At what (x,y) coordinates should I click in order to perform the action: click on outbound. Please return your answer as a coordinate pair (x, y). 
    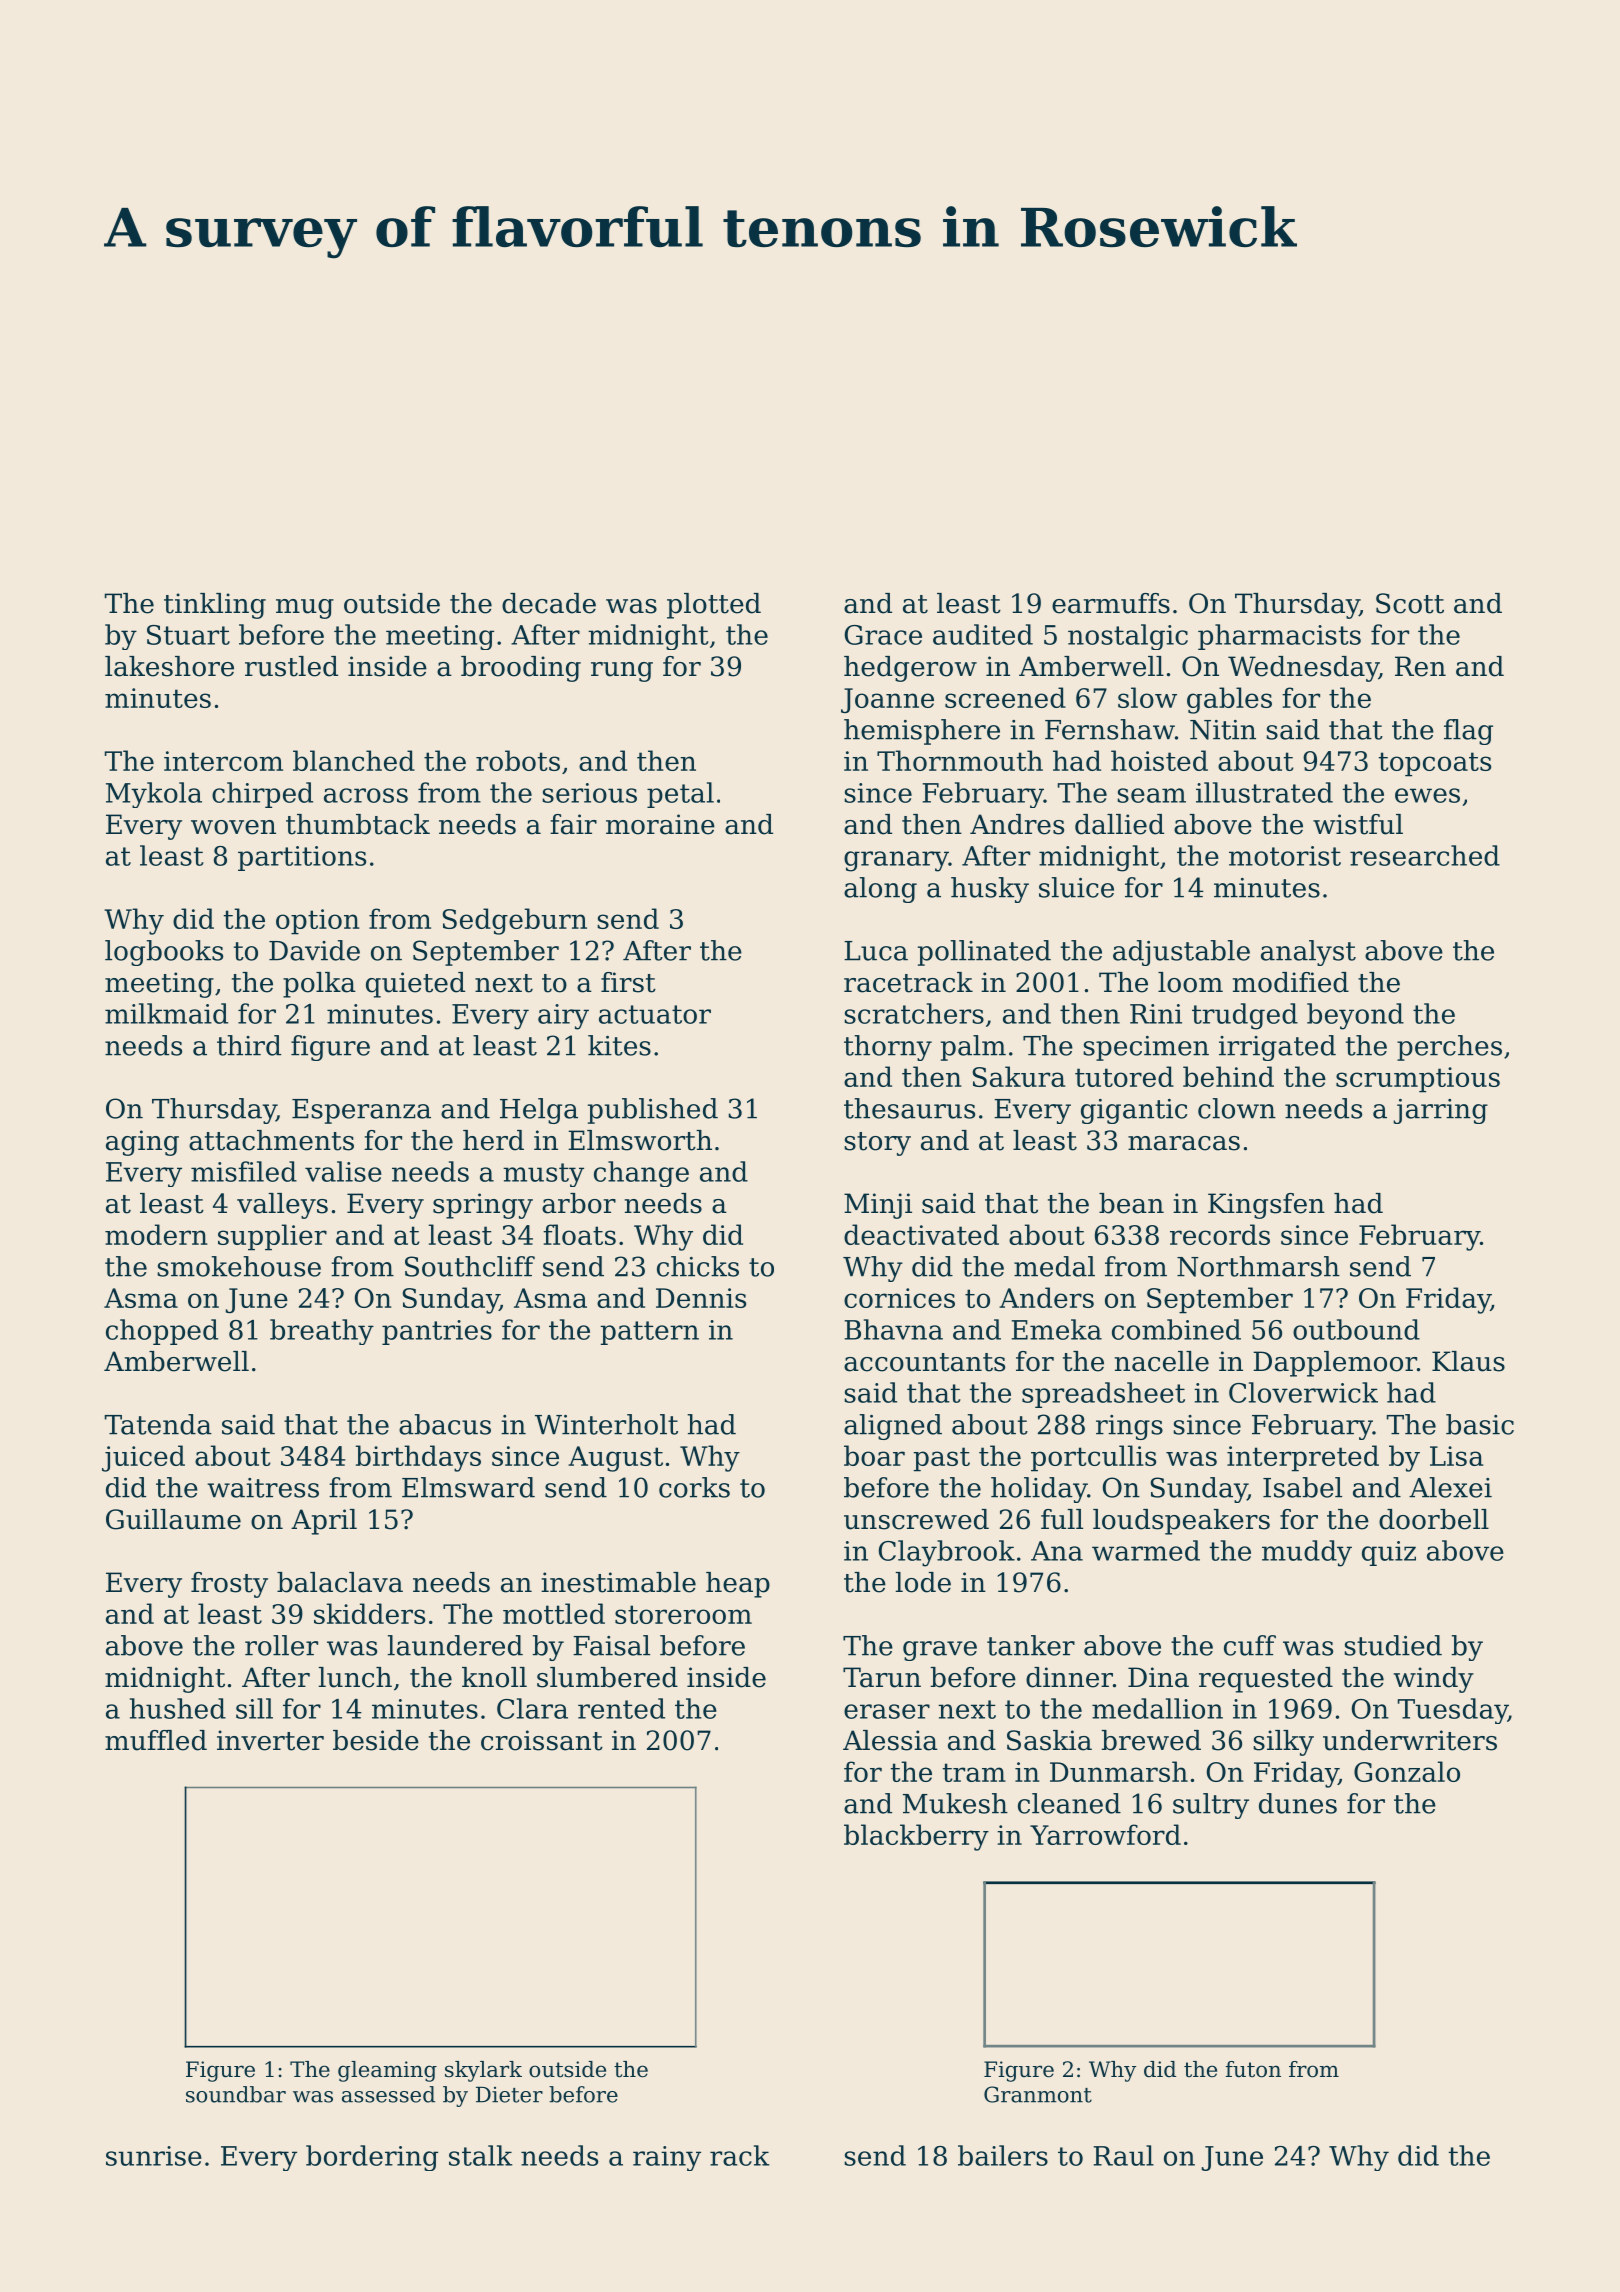
    Looking at the image, I should click on (1356, 1329).
